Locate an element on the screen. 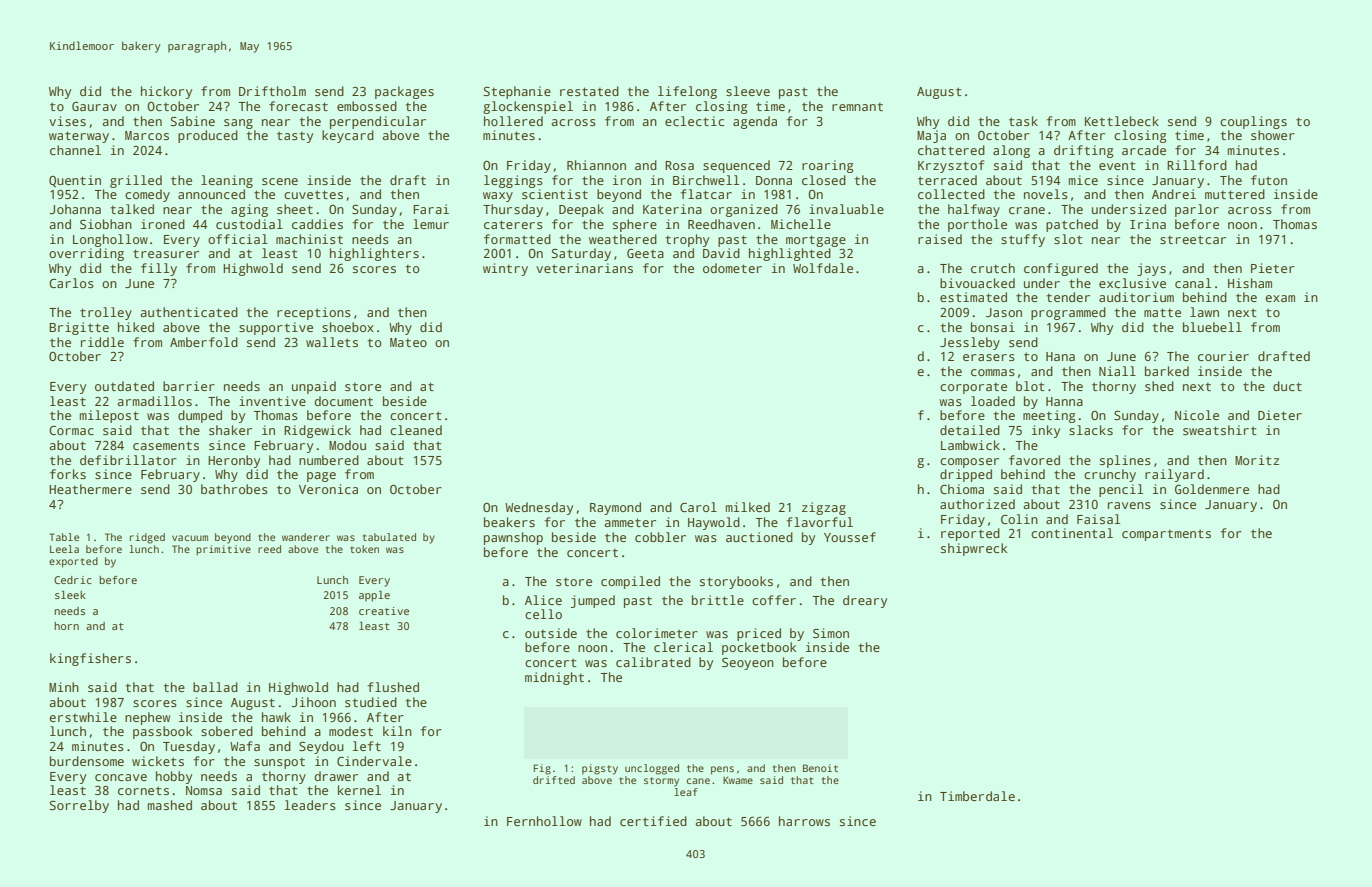 The width and height of the screenshot is (1372, 887). official is located at coordinates (238, 239).
